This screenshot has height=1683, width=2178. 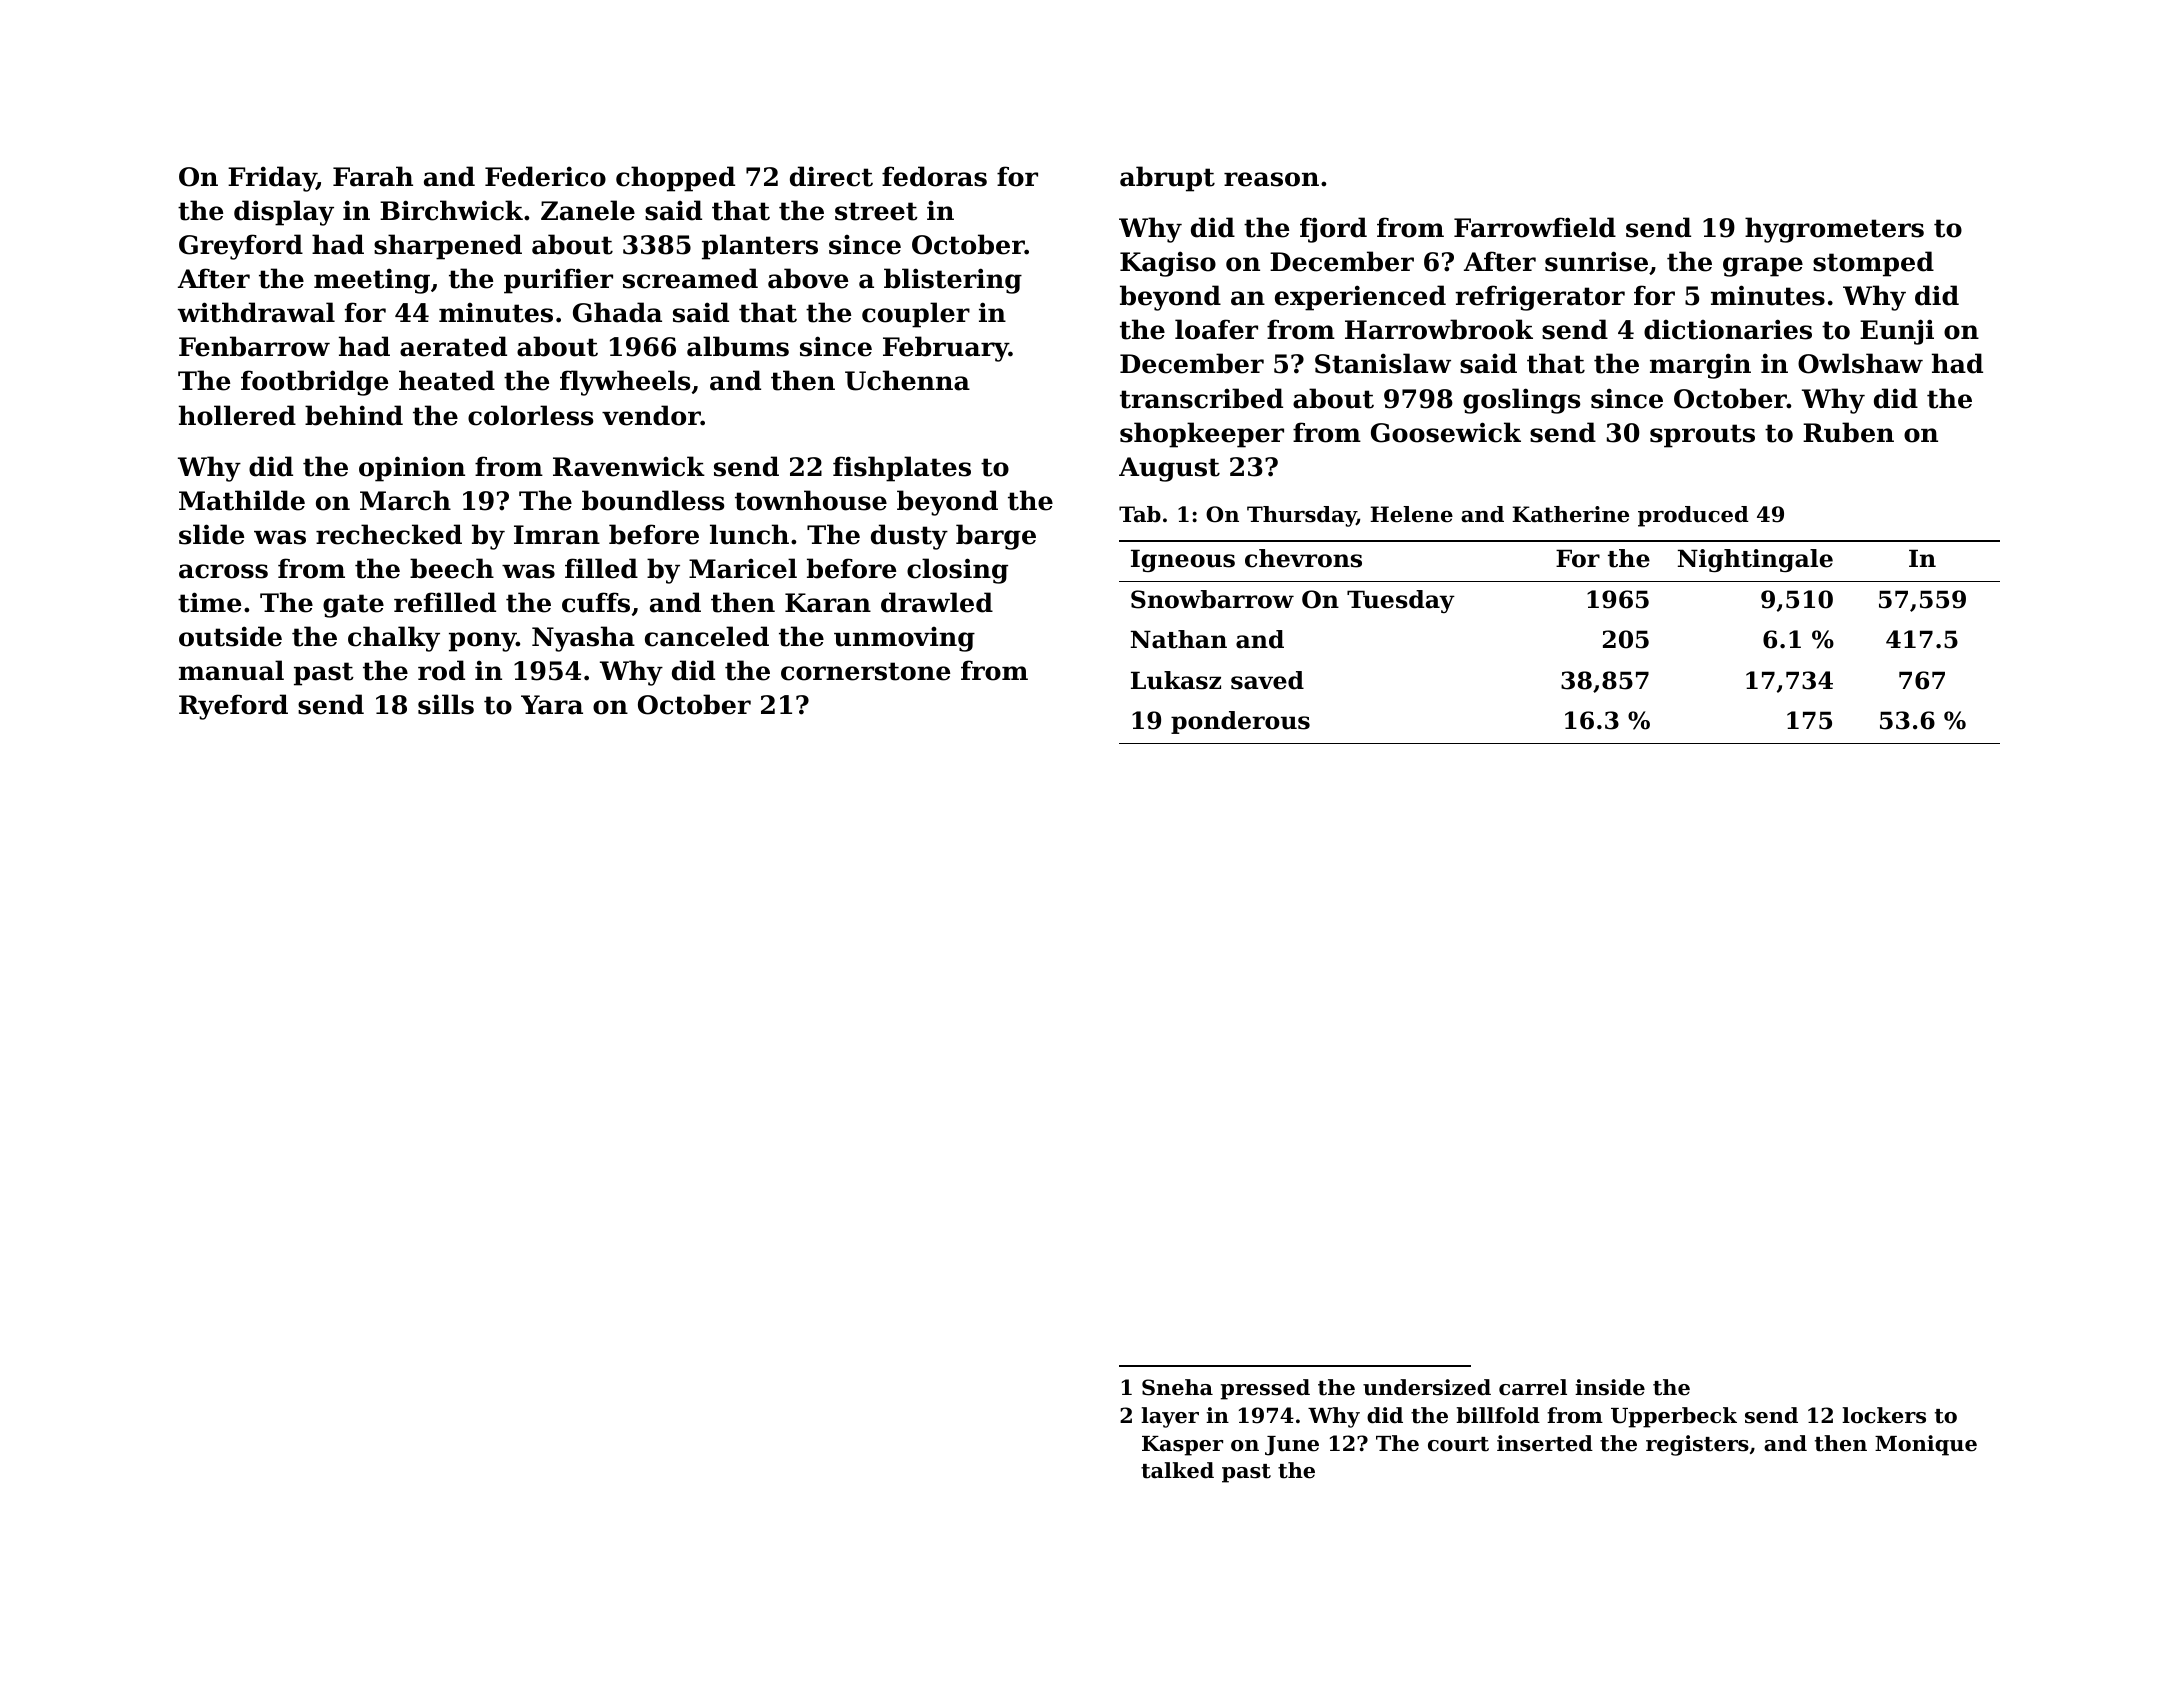 What do you see at coordinates (865, 671) in the screenshot?
I see `cornerstone` at bounding box center [865, 671].
